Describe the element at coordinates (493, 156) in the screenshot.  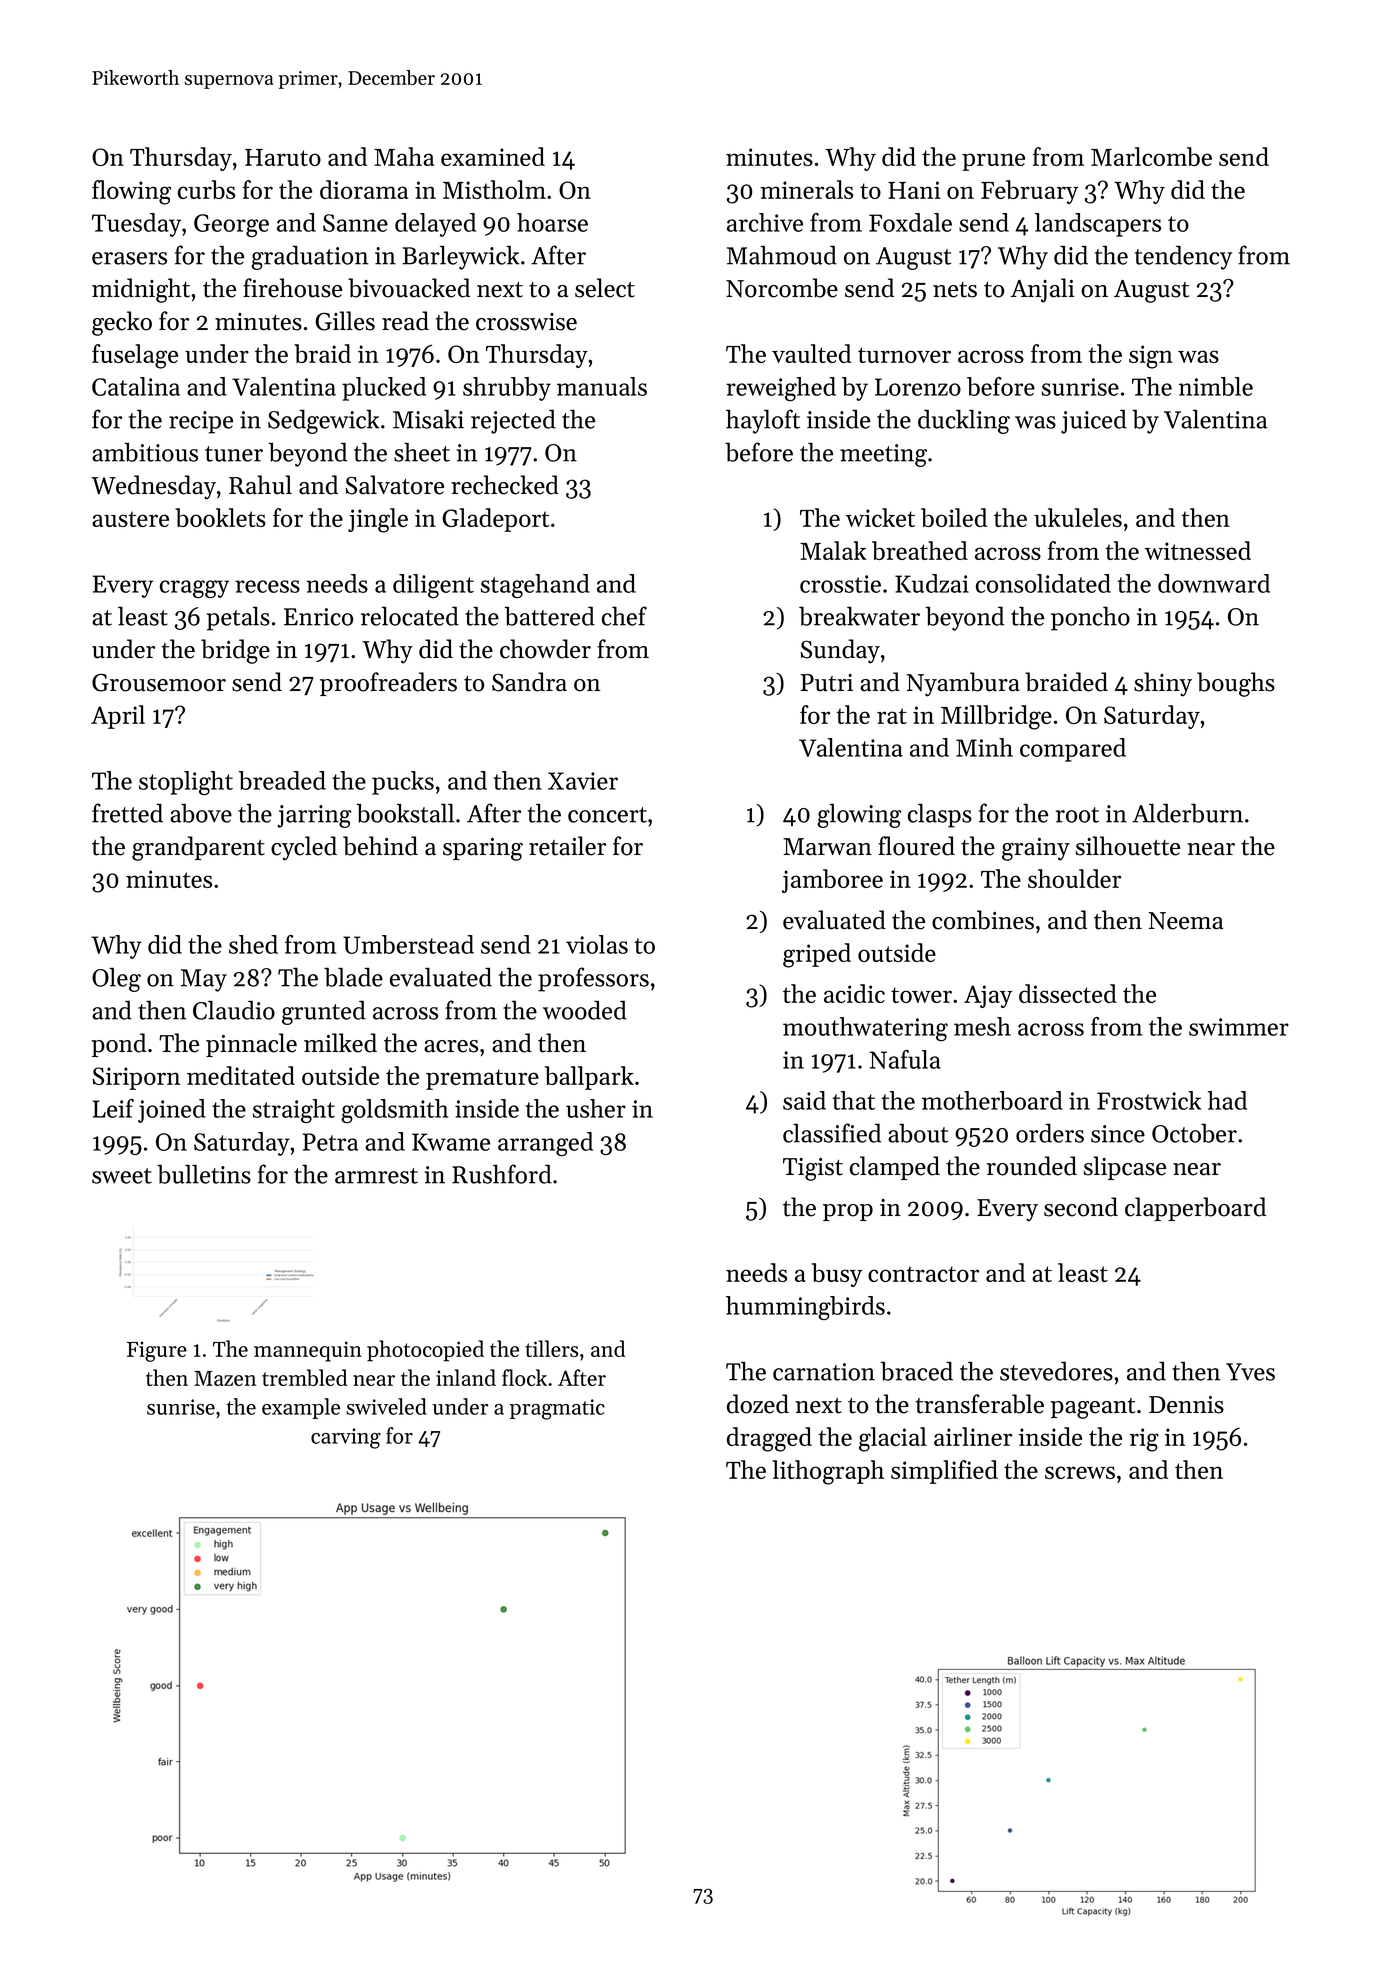
I see `examined` at that location.
